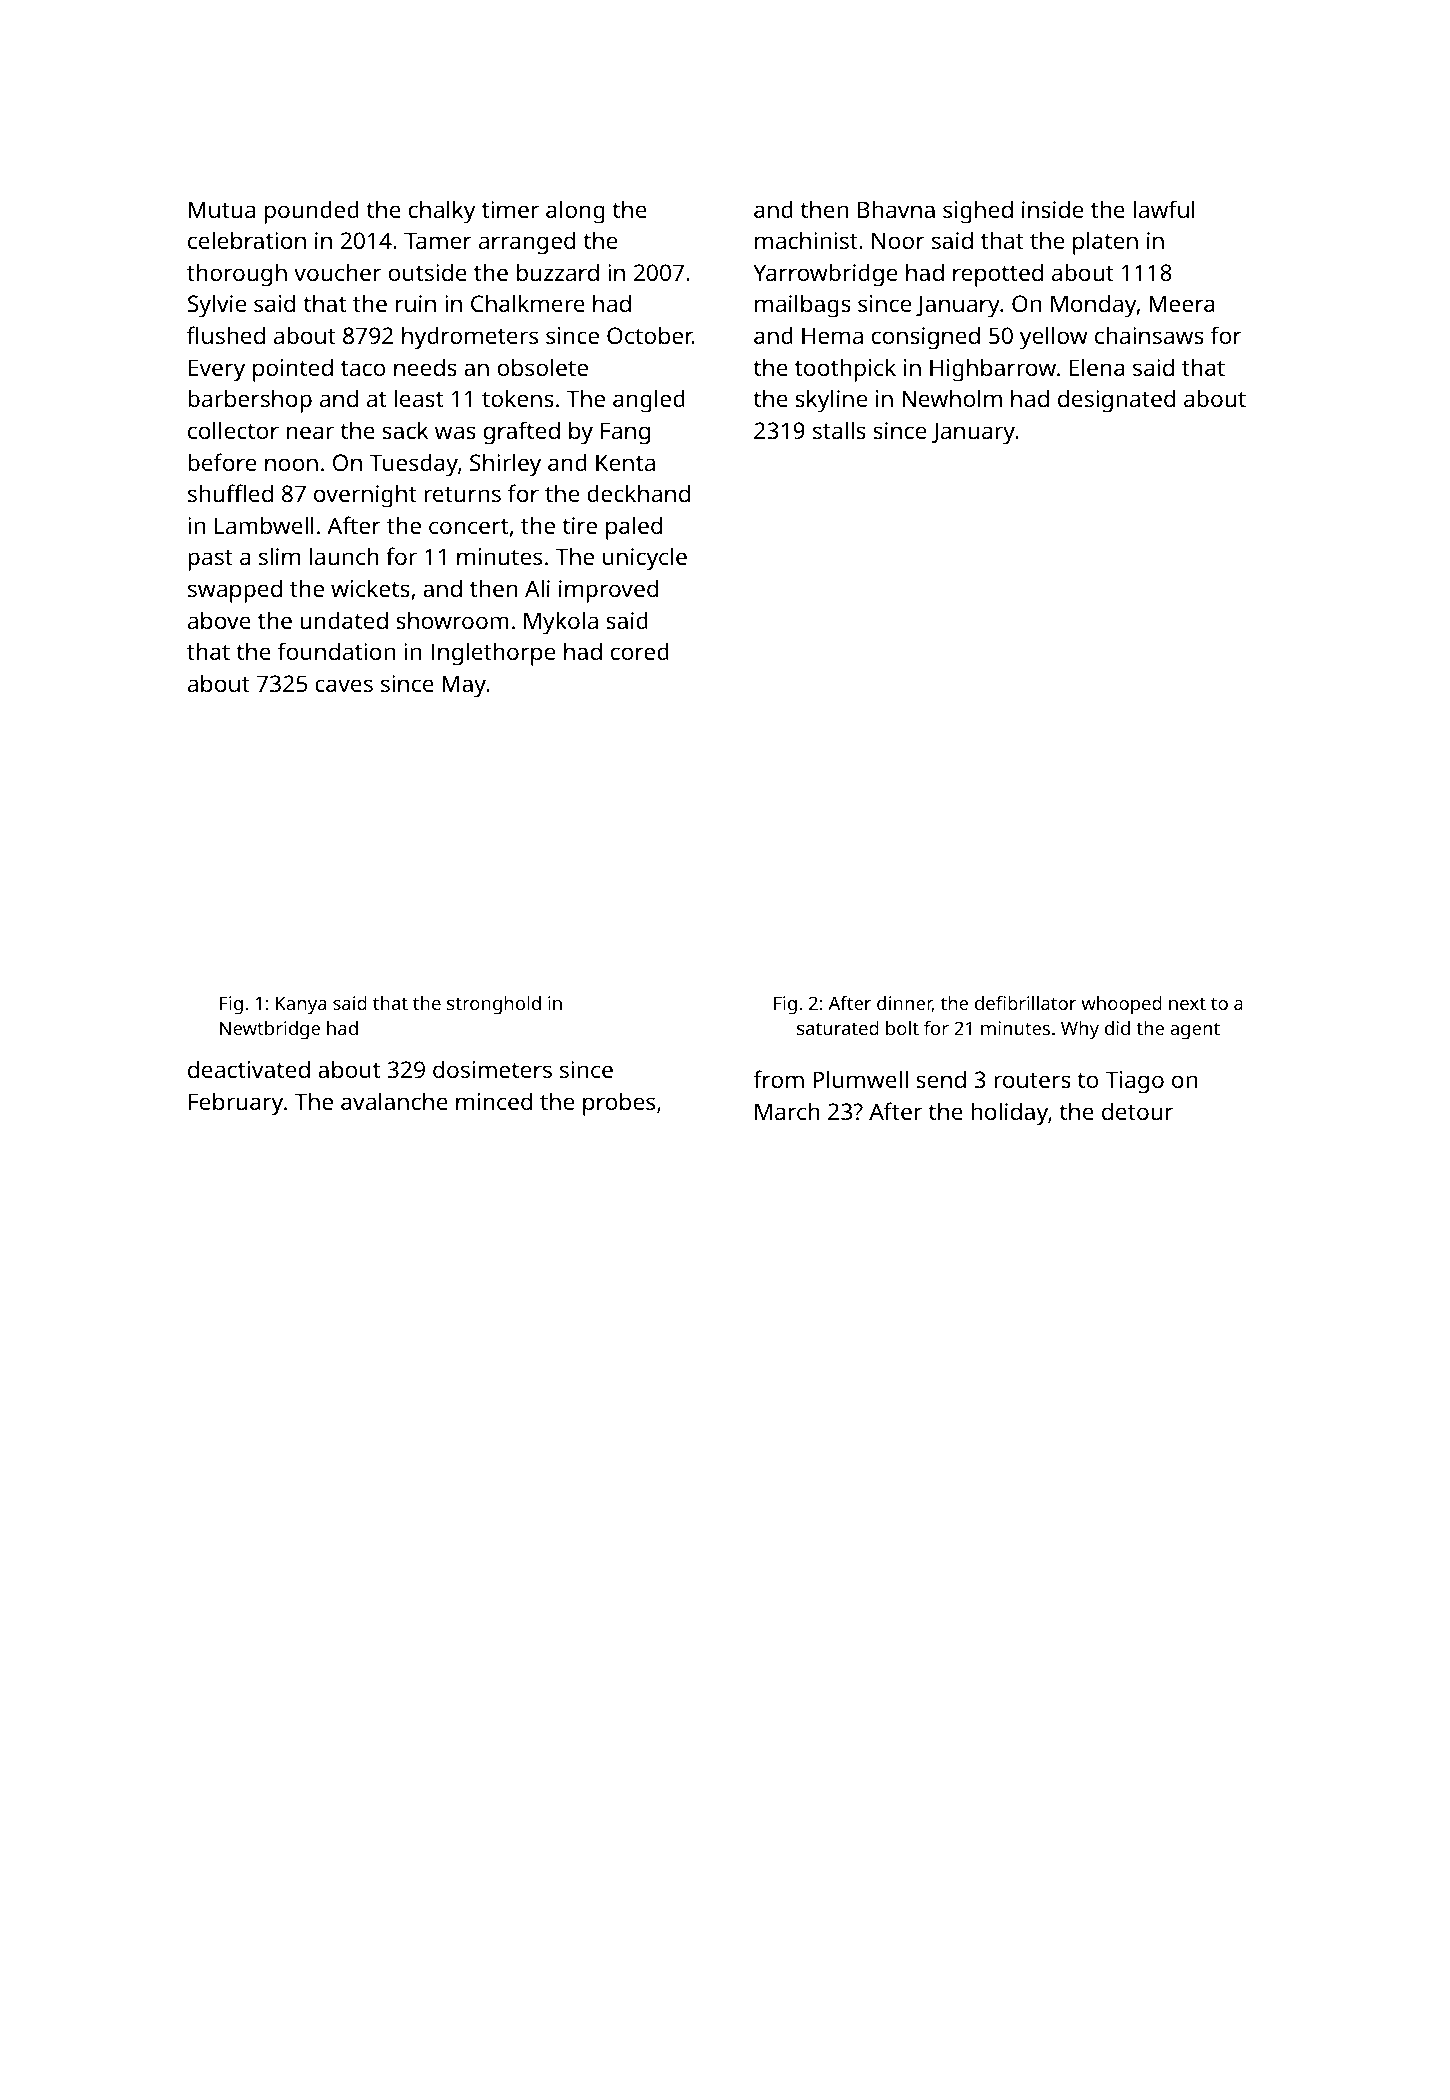 This image has width=1450, height=2100. I want to click on Tamer, so click(438, 240).
